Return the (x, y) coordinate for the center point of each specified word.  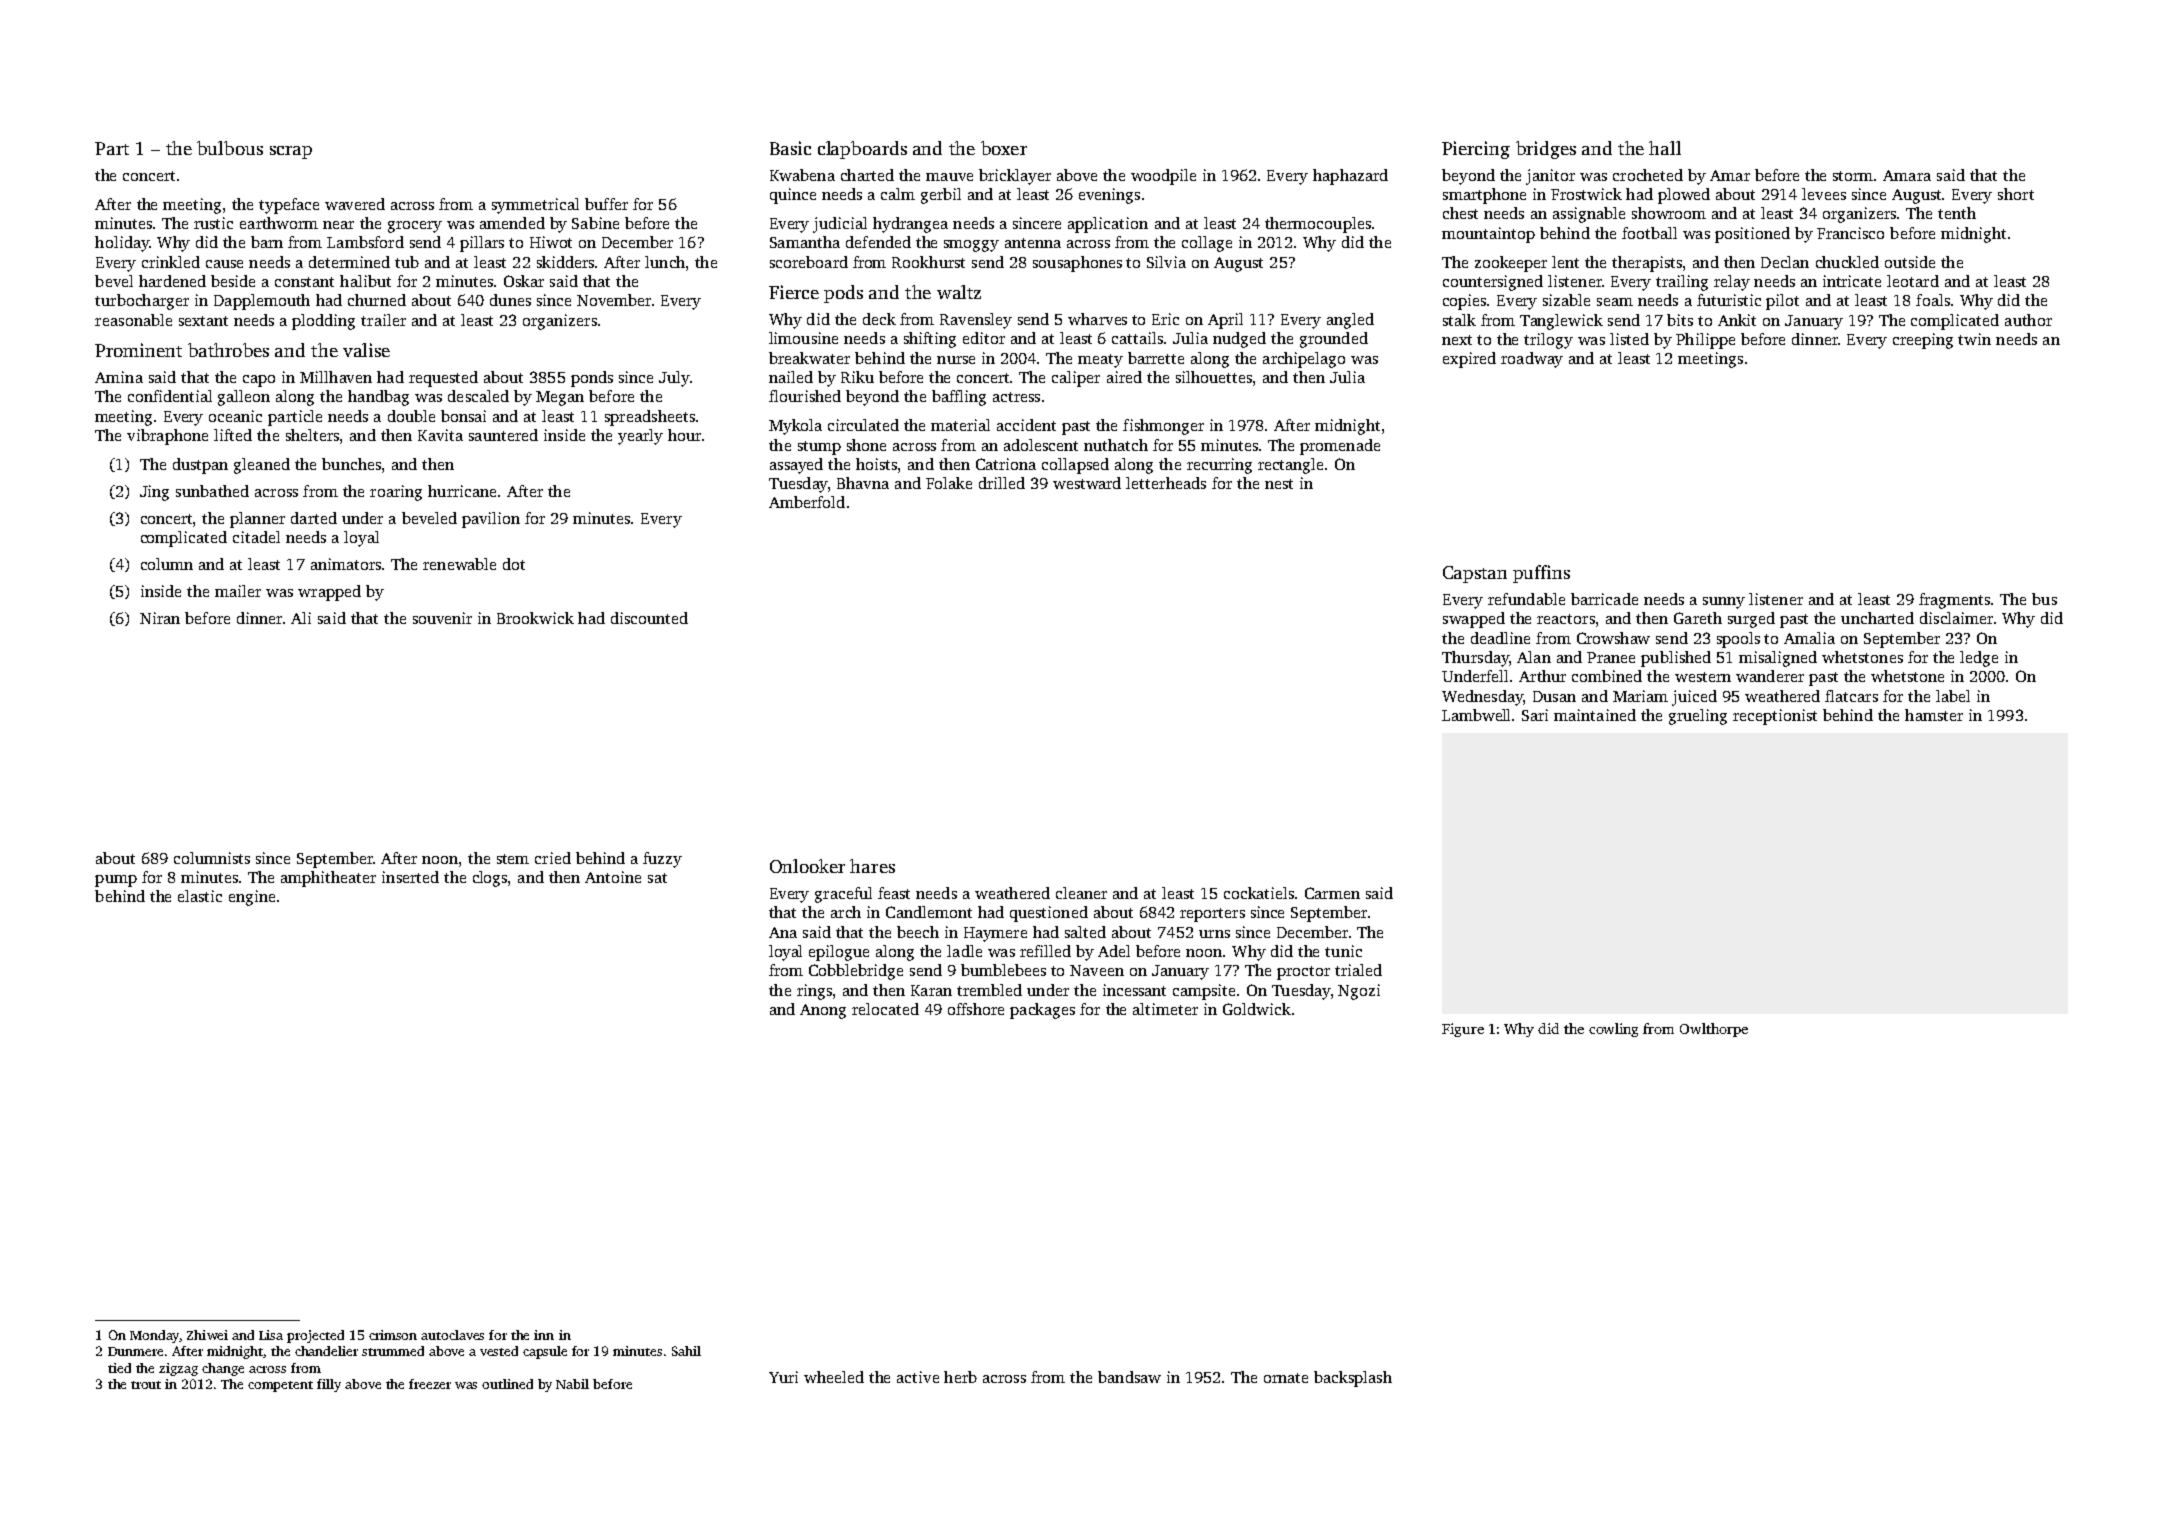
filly (329, 1385)
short (2016, 194)
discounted (649, 618)
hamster (1934, 715)
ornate (1286, 1378)
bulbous (230, 148)
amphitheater (328, 879)
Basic (790, 148)
